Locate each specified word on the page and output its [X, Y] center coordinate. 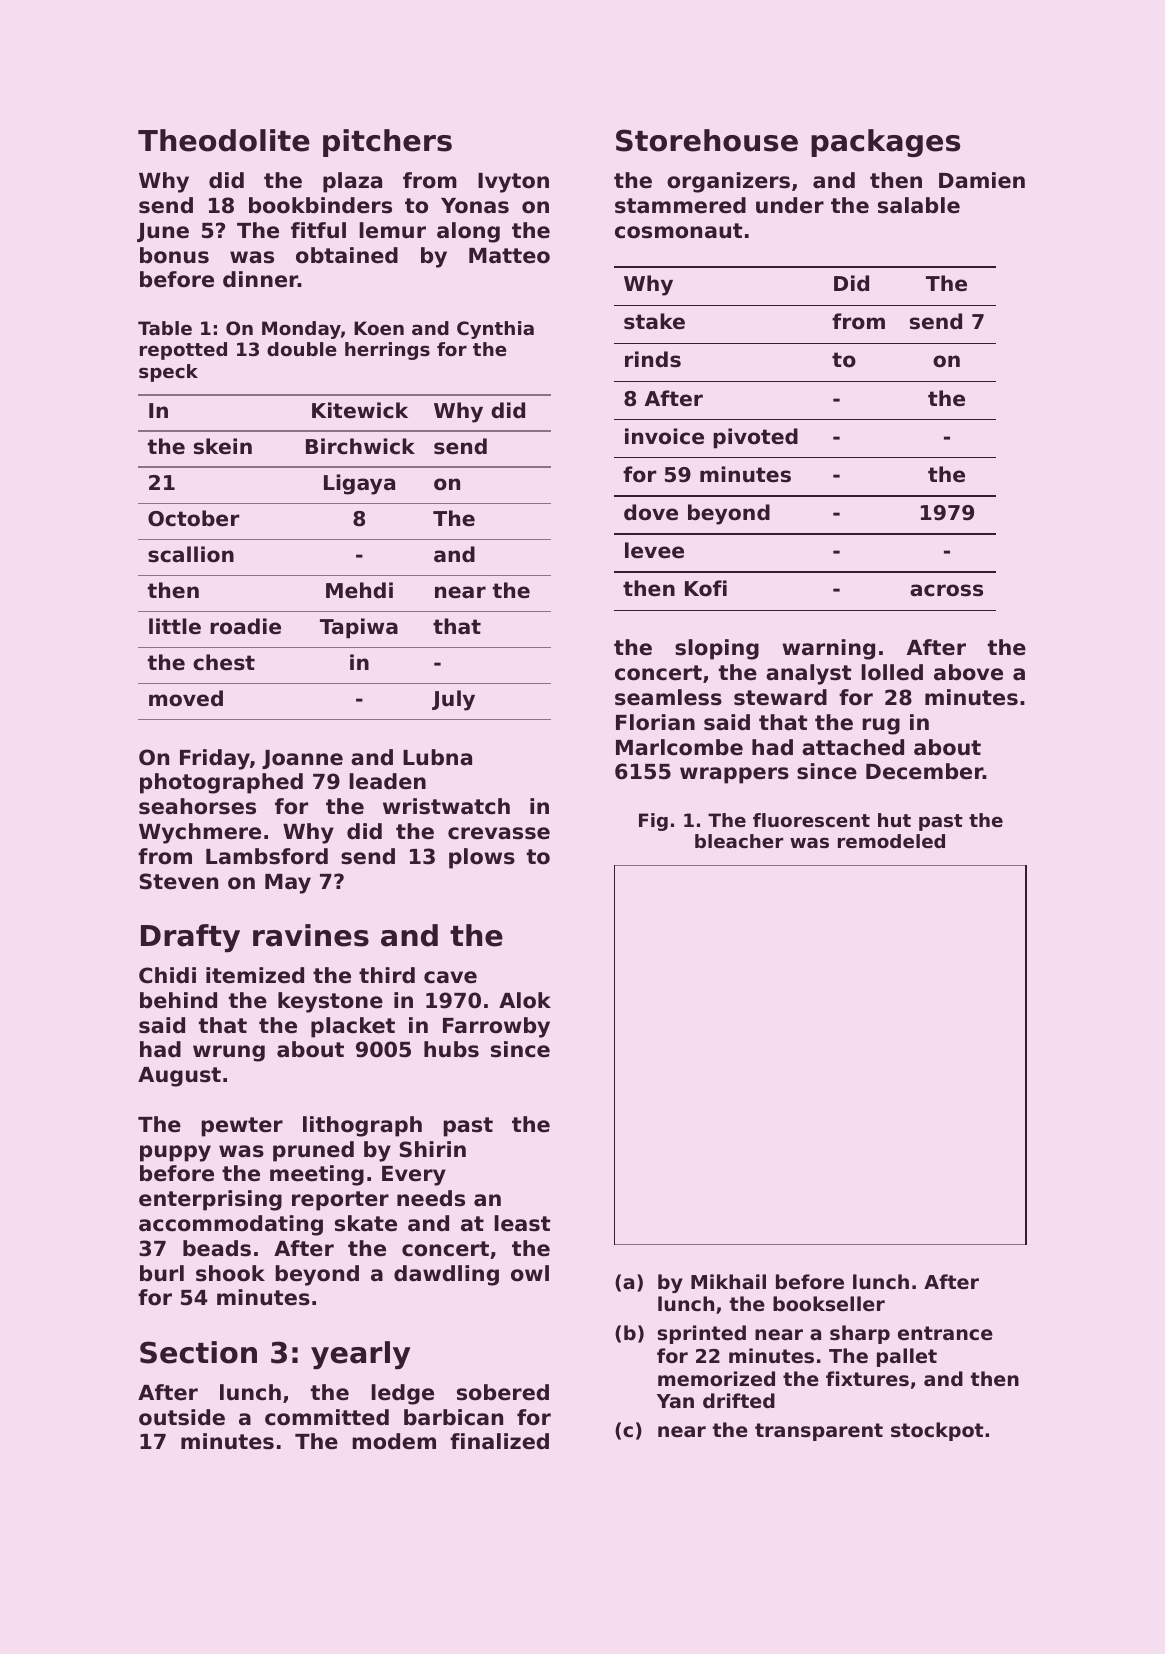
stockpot [937, 1431]
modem [394, 1441]
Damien [982, 180]
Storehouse [707, 140]
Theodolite [224, 140]
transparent [819, 1432]
